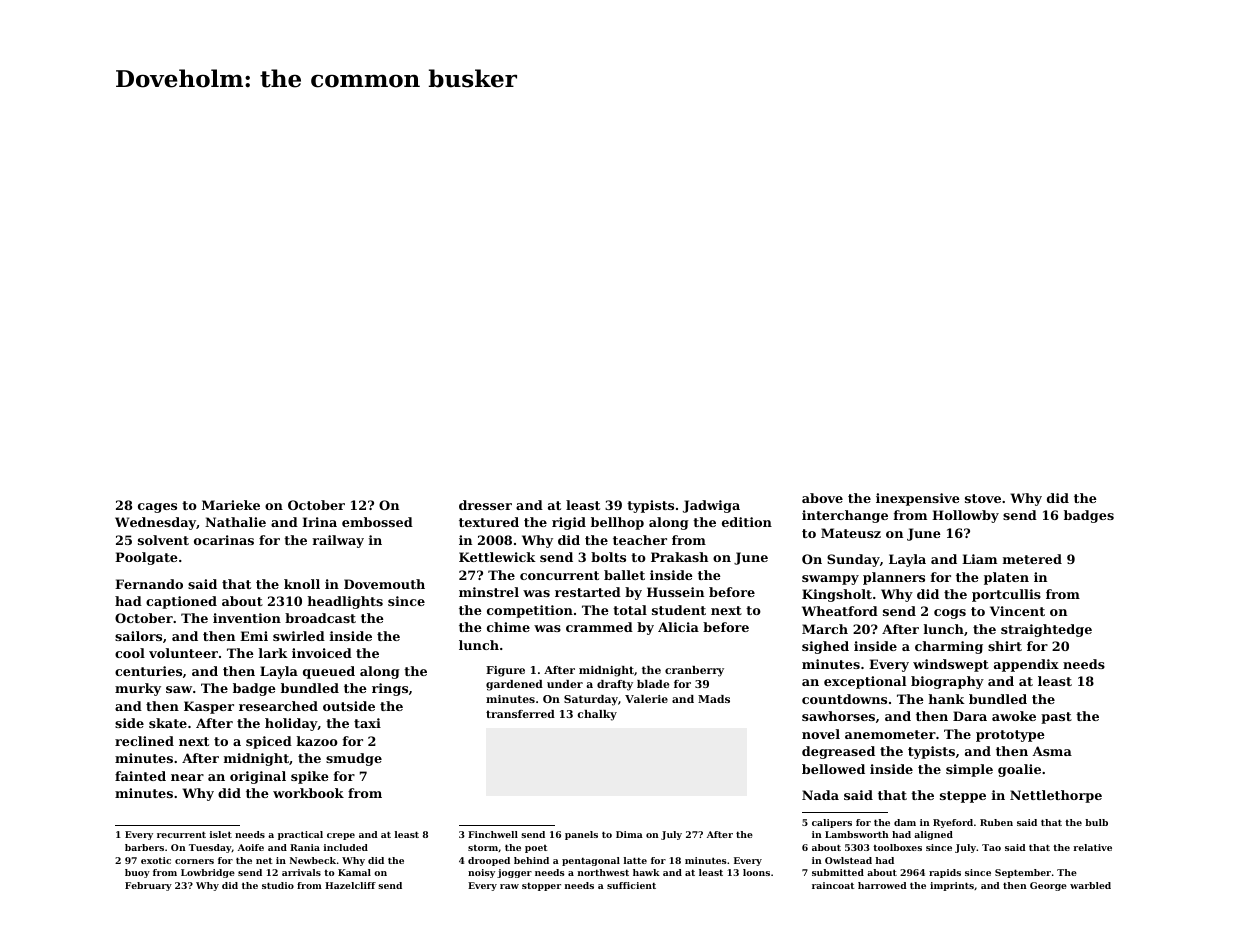  I want to click on practical, so click(300, 835).
